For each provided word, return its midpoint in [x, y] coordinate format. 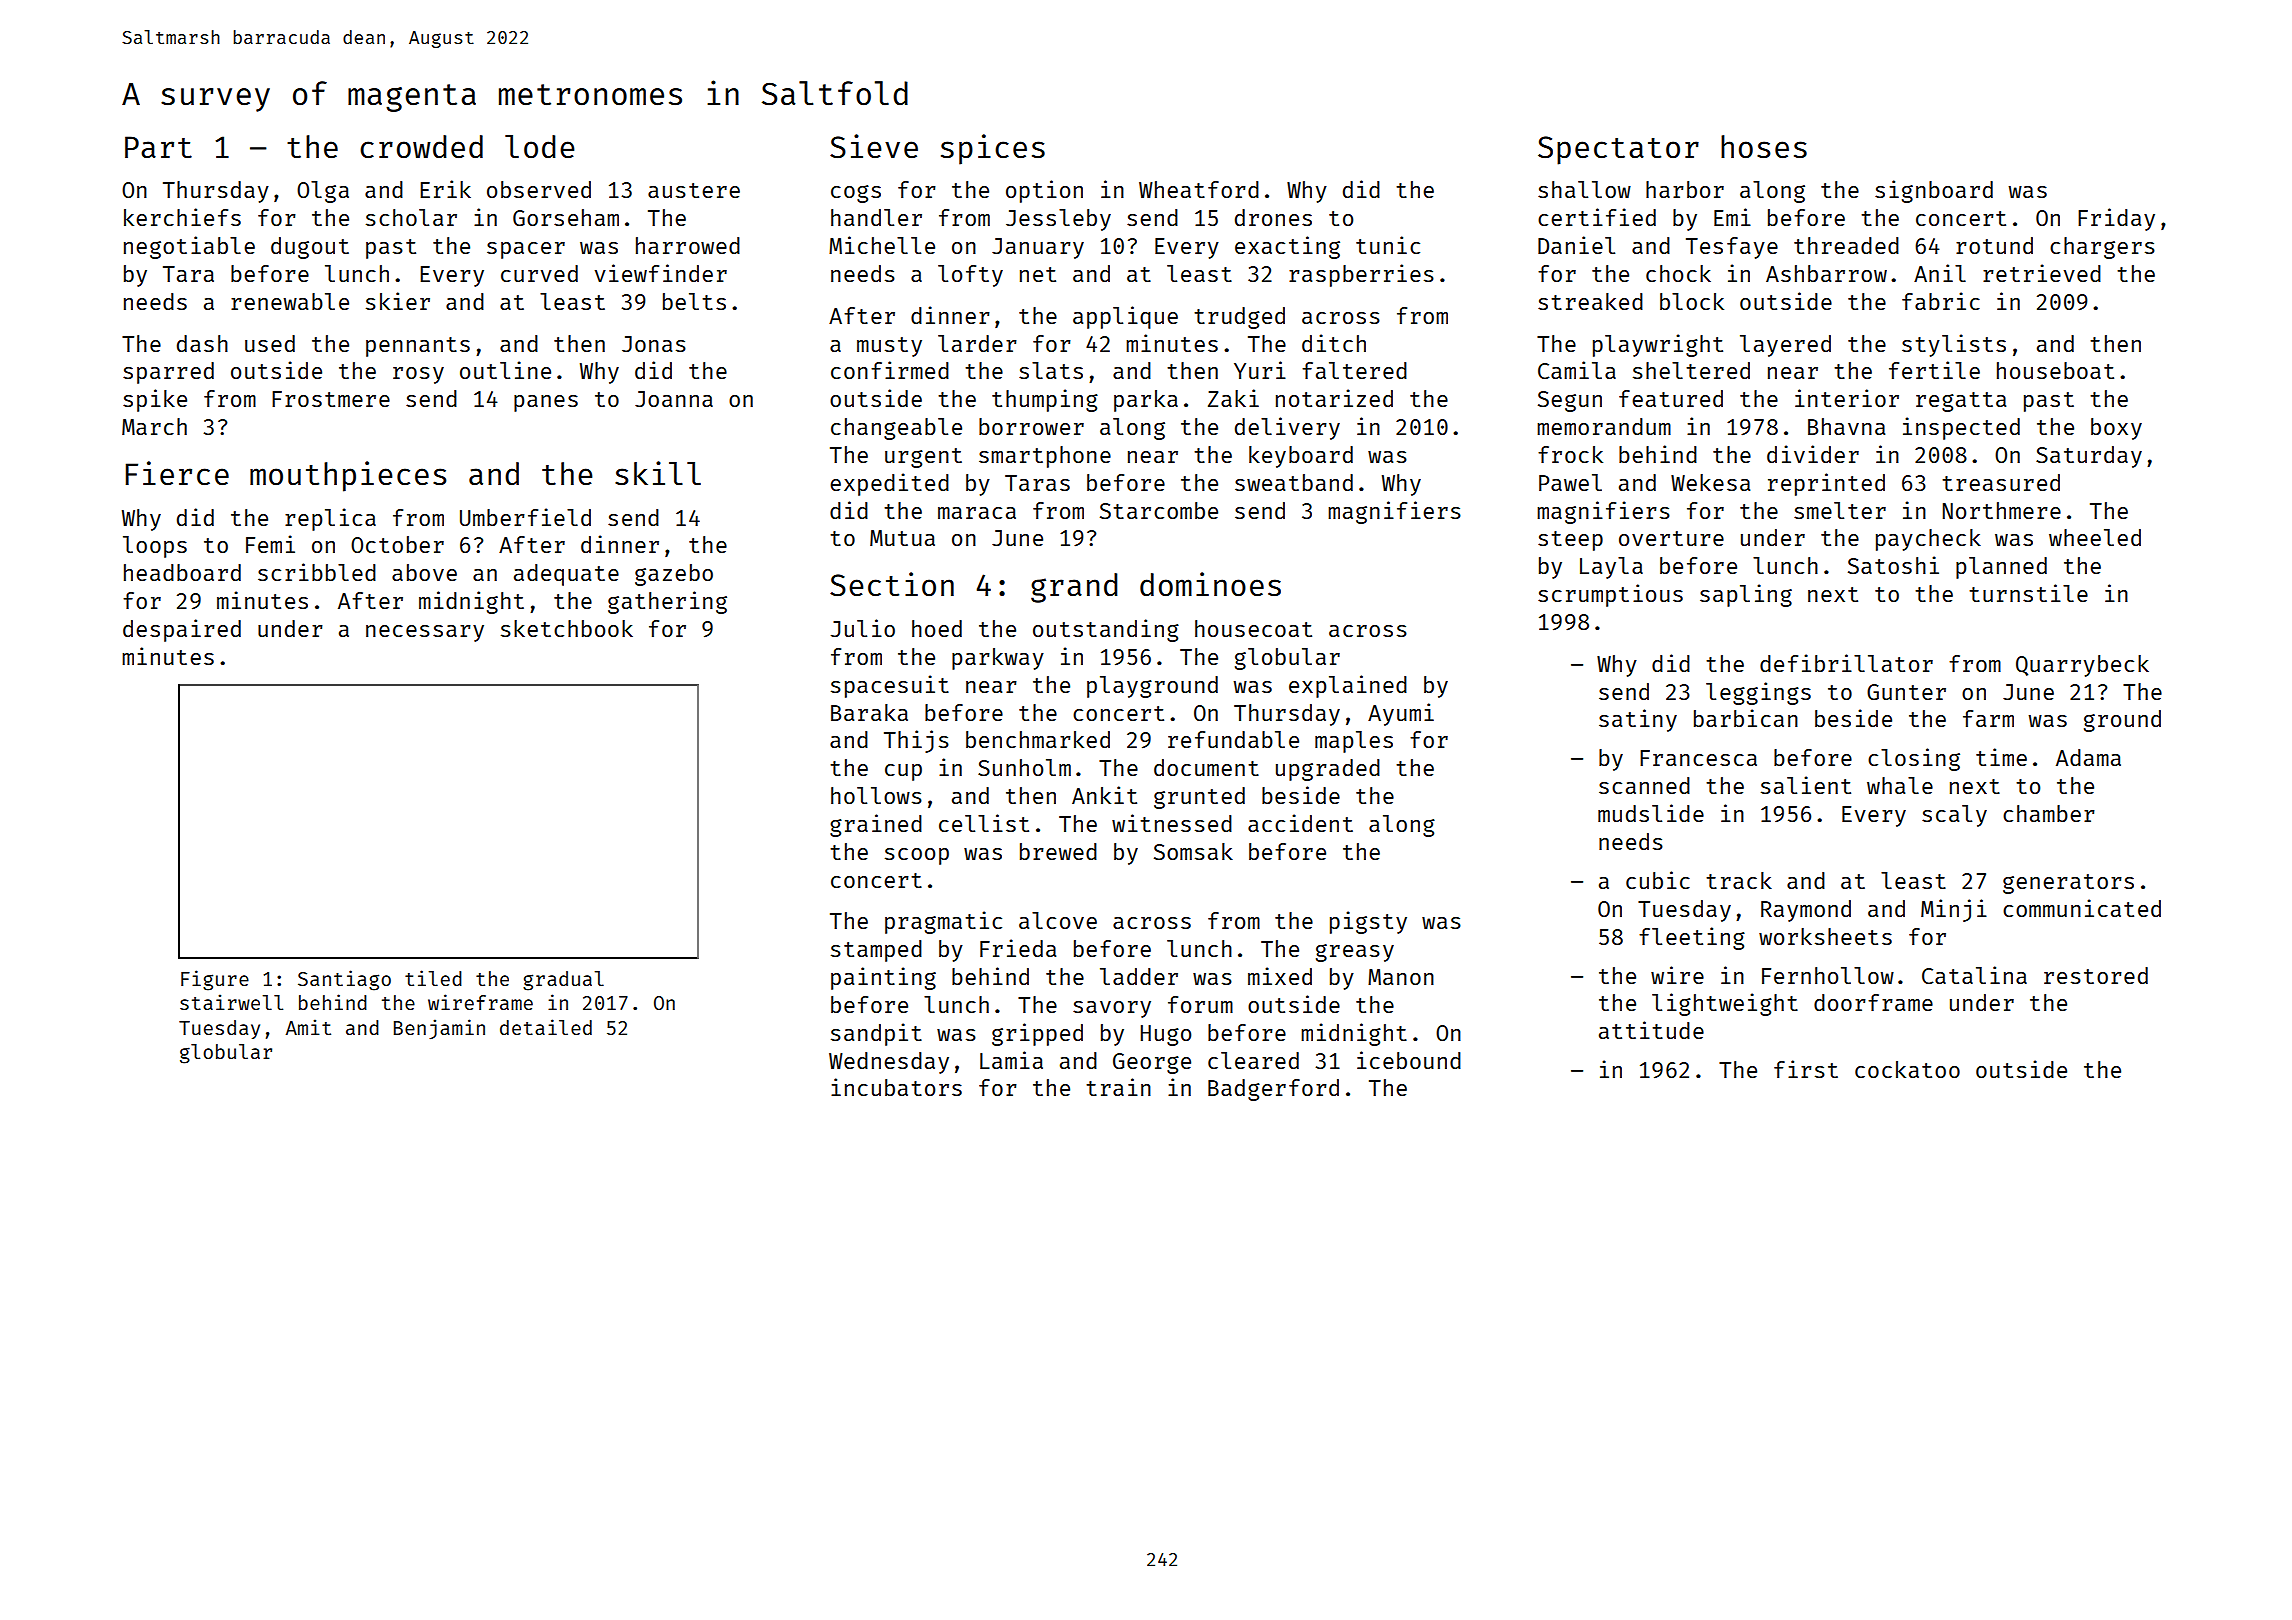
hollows [876, 795]
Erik [445, 189]
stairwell [231, 1002]
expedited [889, 484]
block [1692, 301]
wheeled [2095, 537]
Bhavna [1846, 426]
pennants [418, 347]
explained [1348, 686]
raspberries [1361, 275]
